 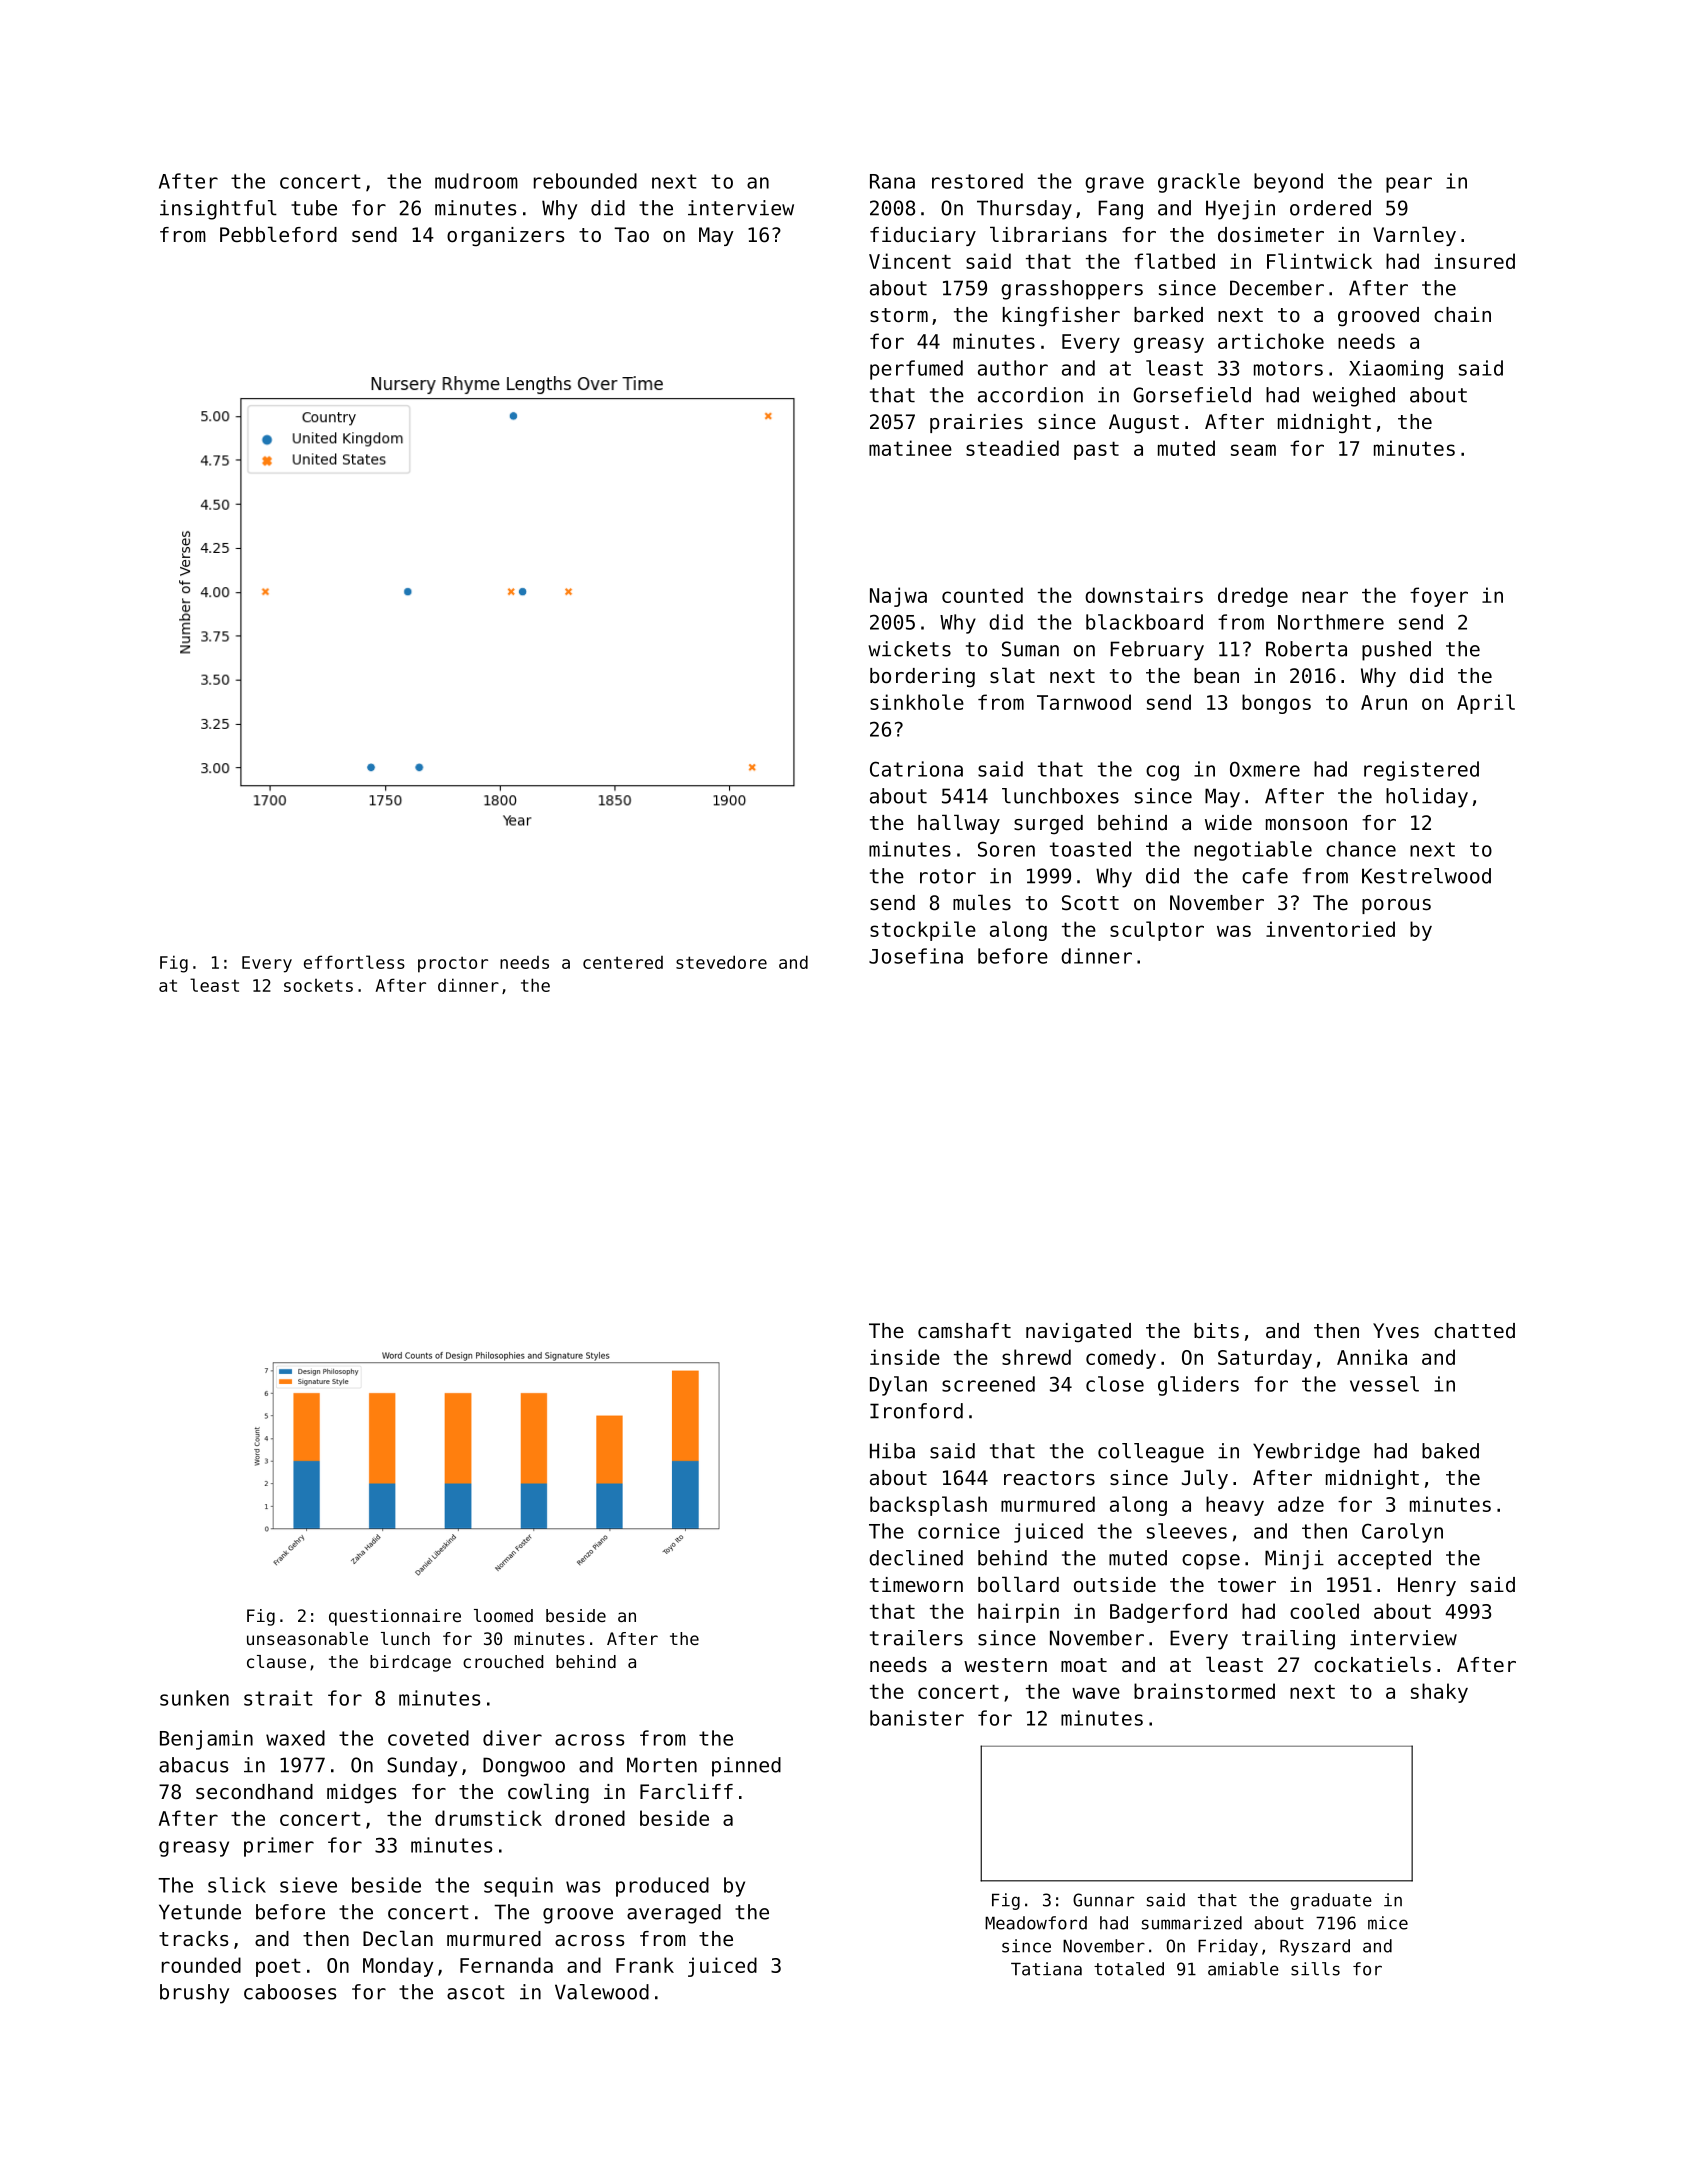 What do you see at coordinates (308, 1885) in the page?
I see `sieve` at bounding box center [308, 1885].
